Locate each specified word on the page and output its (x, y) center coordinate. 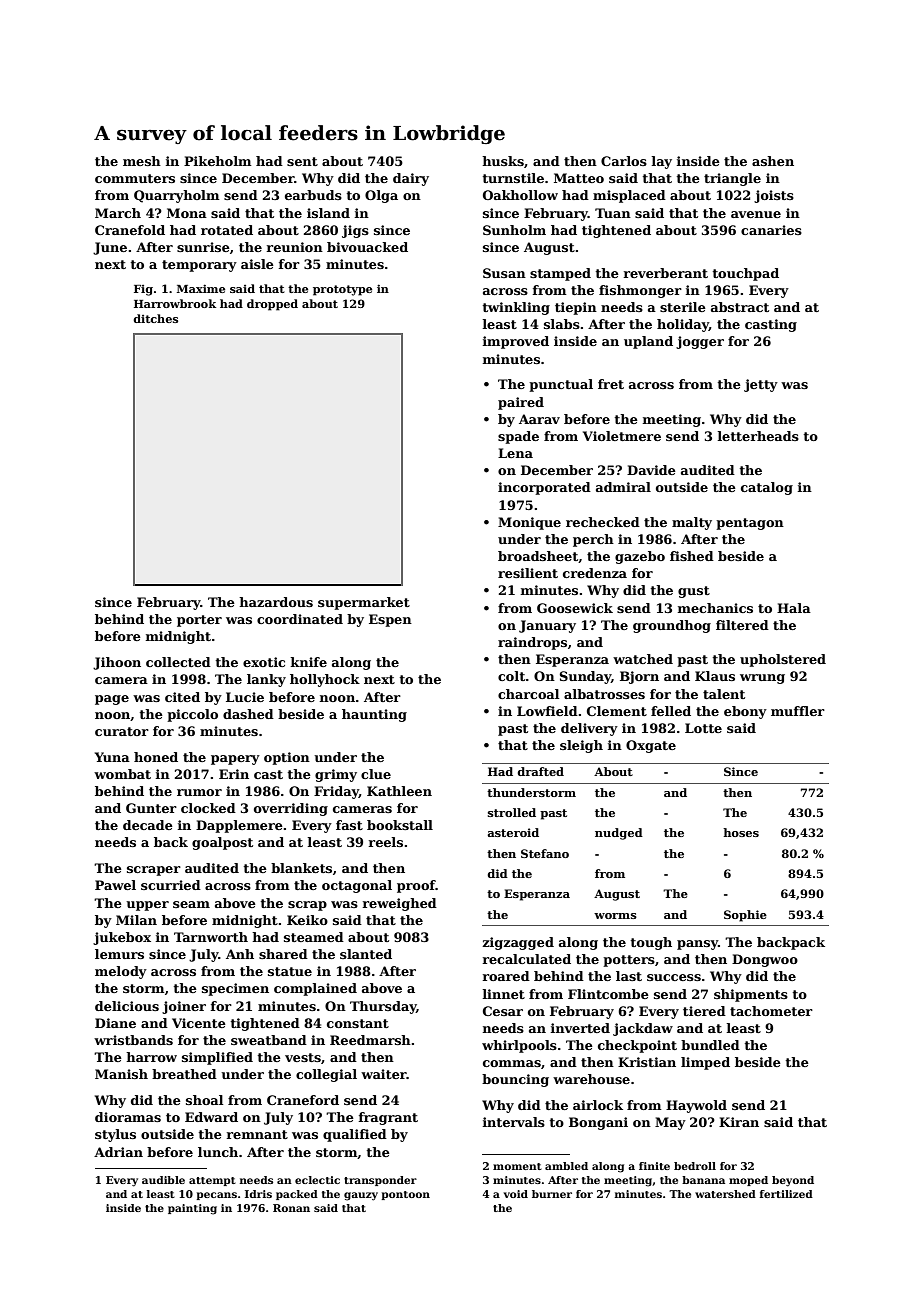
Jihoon (117, 663)
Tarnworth (211, 937)
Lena (515, 453)
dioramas (128, 1117)
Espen (390, 620)
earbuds (313, 195)
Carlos (624, 161)
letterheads (758, 436)
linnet (504, 994)
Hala (794, 608)
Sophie (745, 916)
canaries (771, 230)
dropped (272, 305)
